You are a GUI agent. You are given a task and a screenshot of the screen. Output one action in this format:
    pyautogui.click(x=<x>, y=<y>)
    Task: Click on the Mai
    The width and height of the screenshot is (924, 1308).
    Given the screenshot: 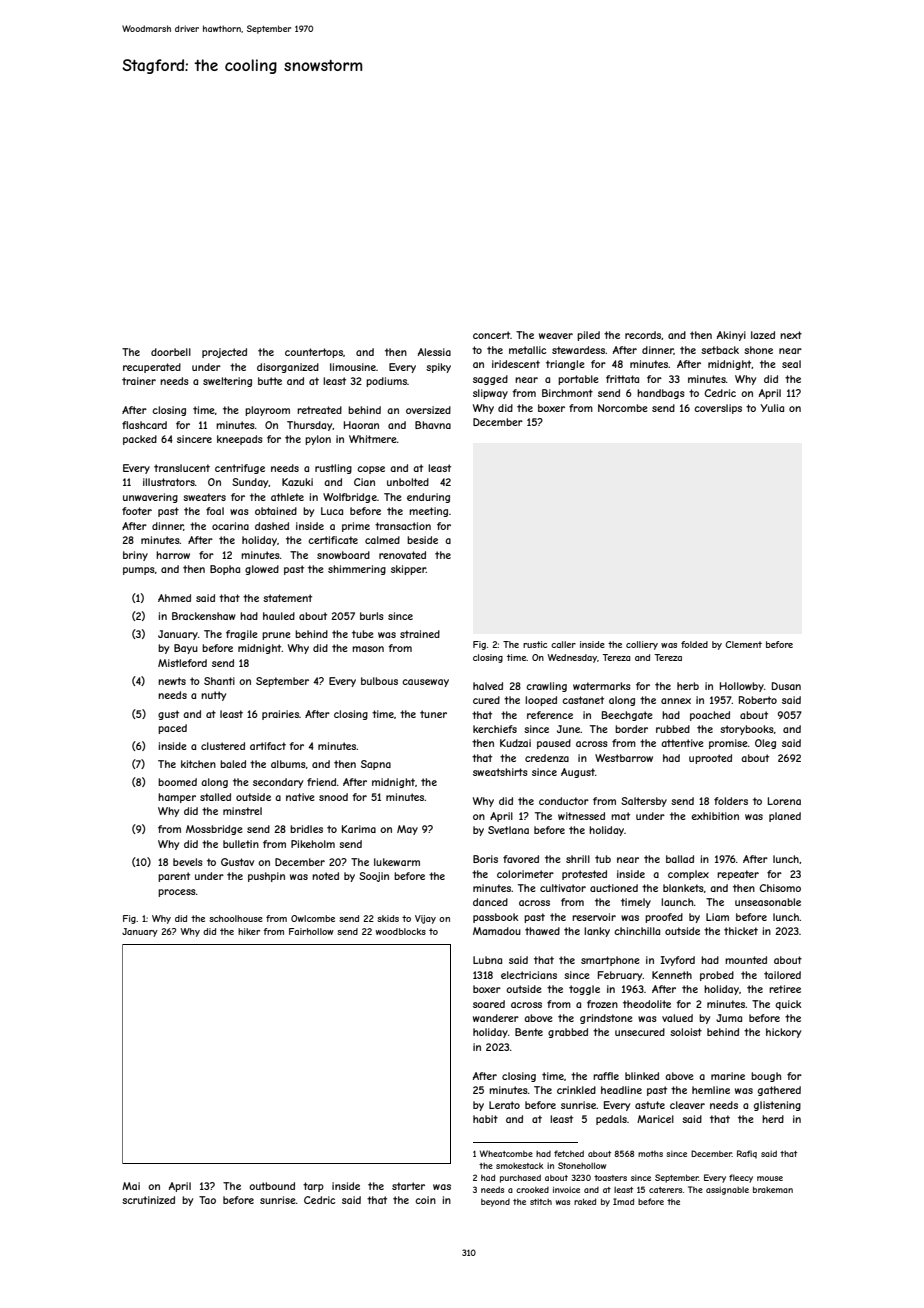 What is the action you would take?
    pyautogui.click(x=131, y=1186)
